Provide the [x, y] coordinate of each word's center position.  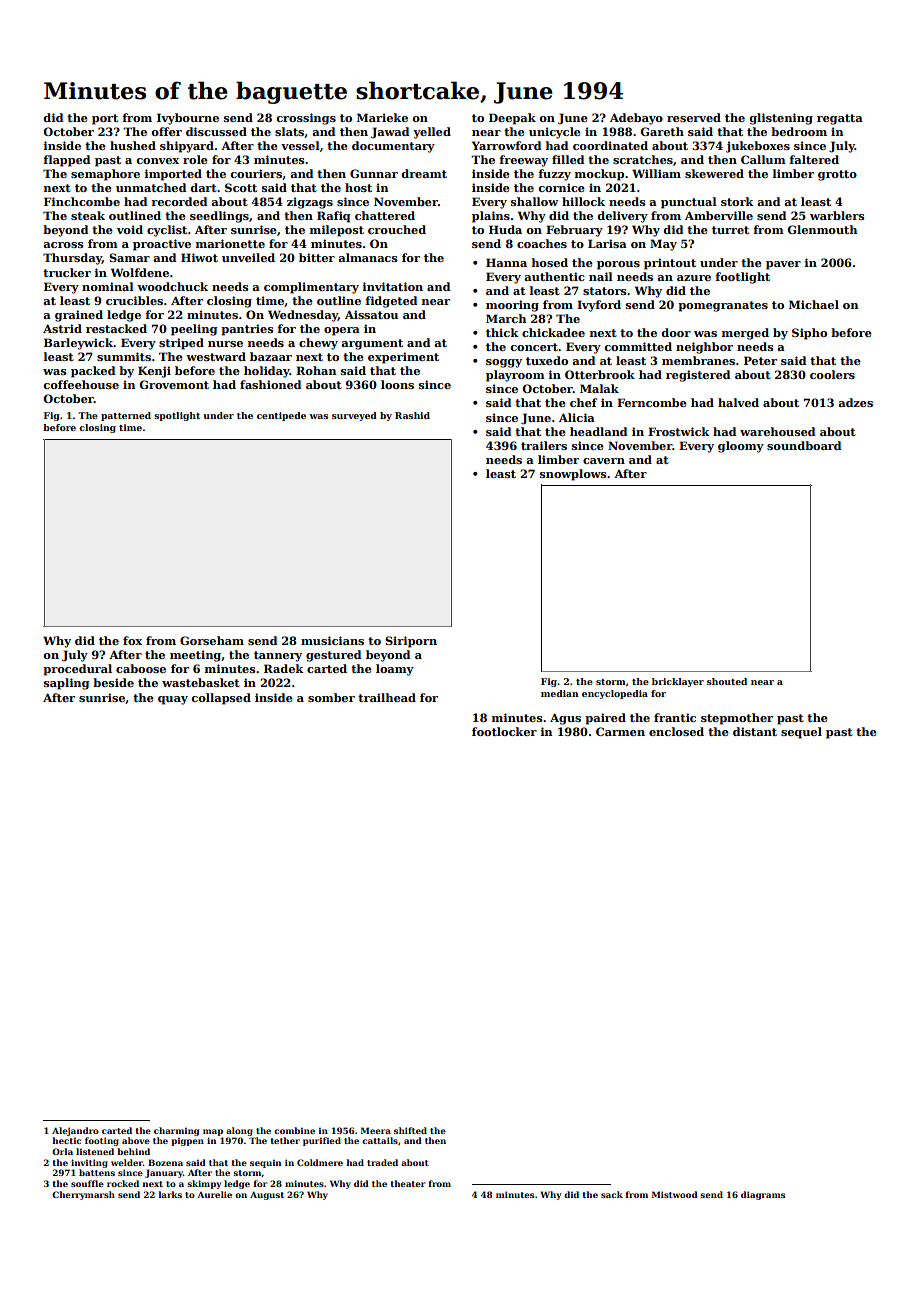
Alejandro [75, 1131]
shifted [410, 1130]
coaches [542, 243]
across [63, 245]
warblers [837, 215]
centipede [281, 416]
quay [173, 700]
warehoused [777, 431]
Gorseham [212, 640]
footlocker [504, 731]
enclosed [676, 731]
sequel [801, 733]
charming [176, 1131]
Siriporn [411, 642]
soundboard [804, 445]
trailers [544, 445]
